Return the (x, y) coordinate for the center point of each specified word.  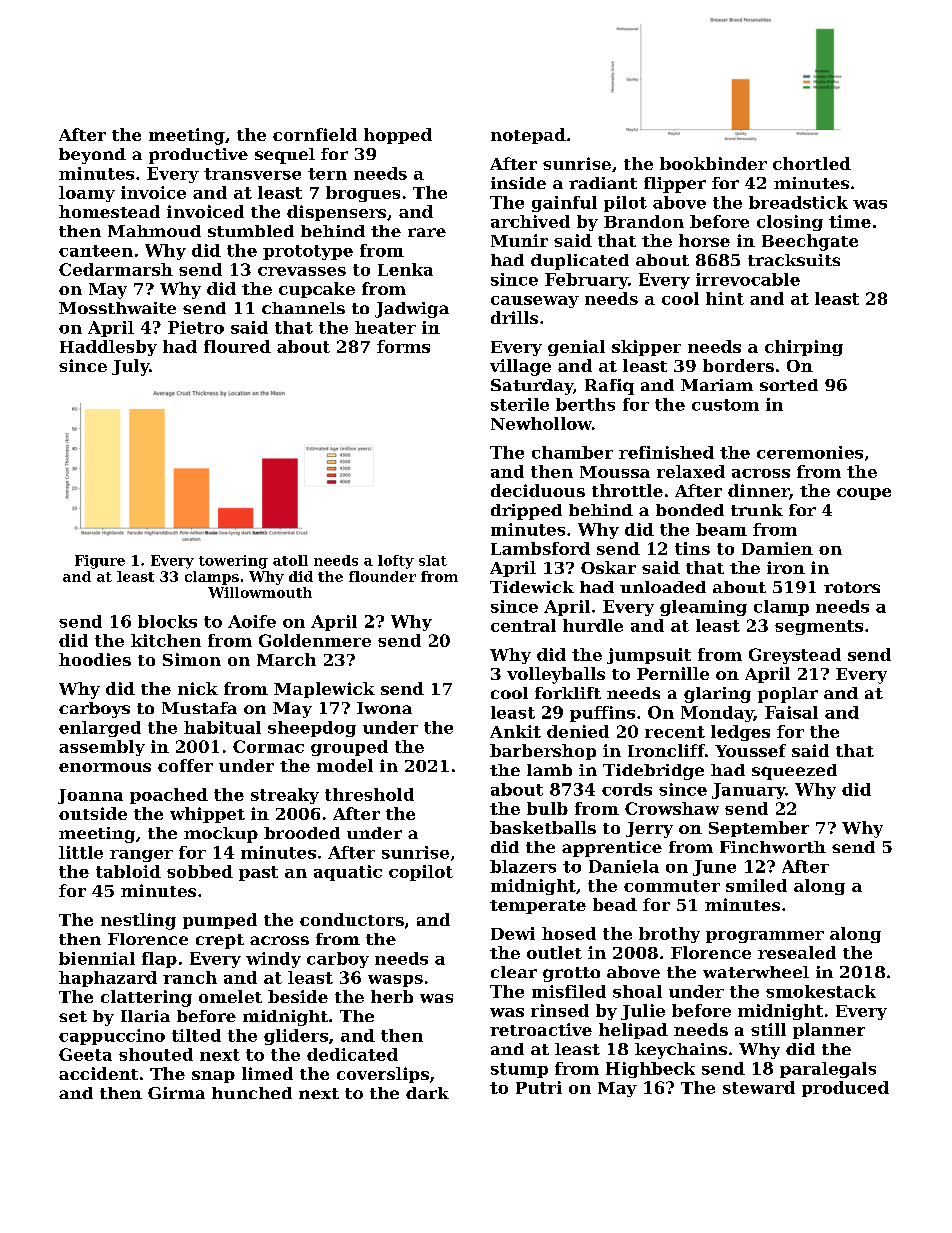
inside (518, 183)
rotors (852, 587)
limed (267, 1073)
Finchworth (773, 847)
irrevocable (748, 279)
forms (403, 346)
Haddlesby (108, 348)
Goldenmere (315, 640)
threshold (369, 794)
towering (233, 562)
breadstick (798, 202)
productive (198, 156)
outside (93, 813)
